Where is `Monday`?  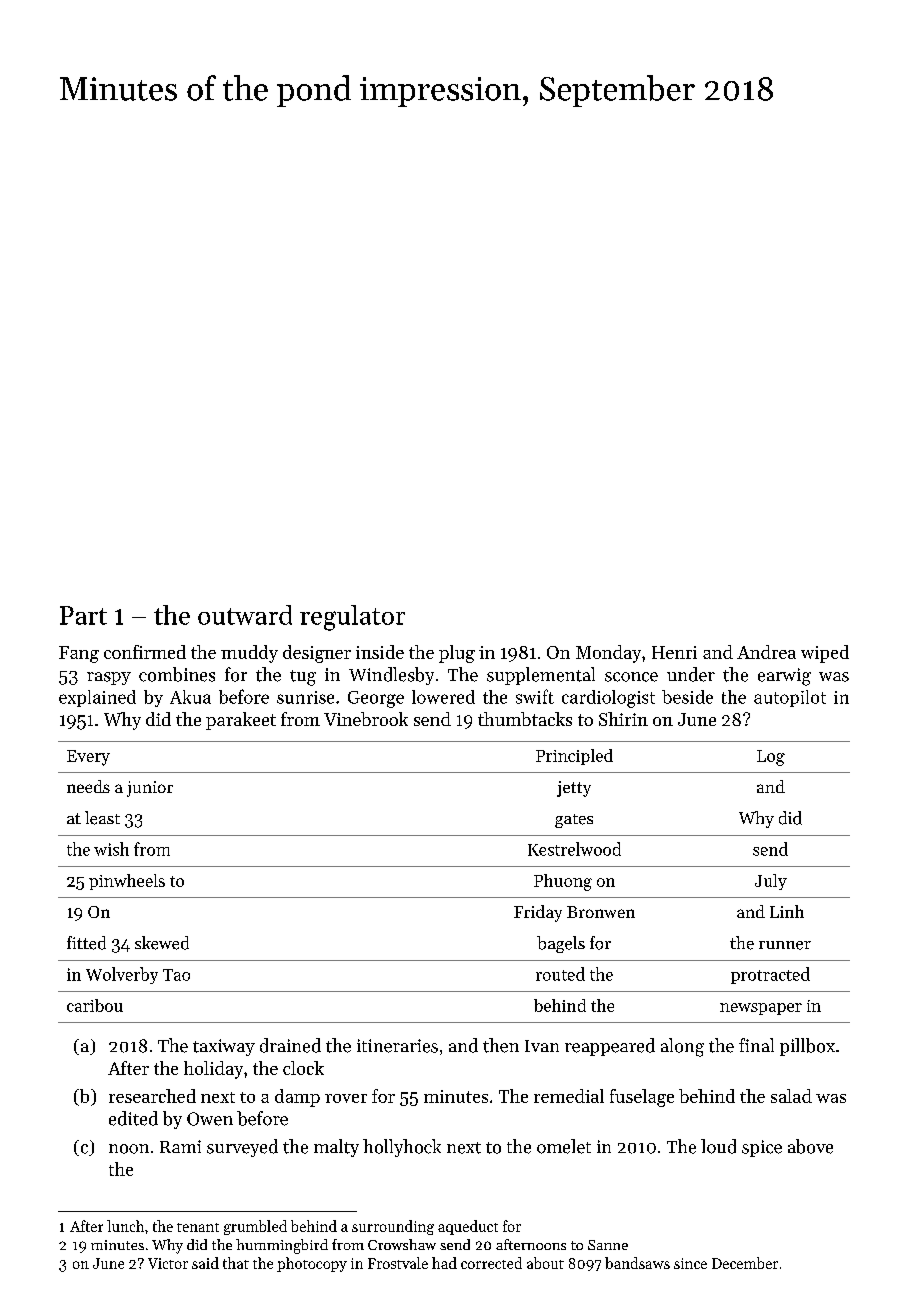 Monday is located at coordinates (608, 654).
